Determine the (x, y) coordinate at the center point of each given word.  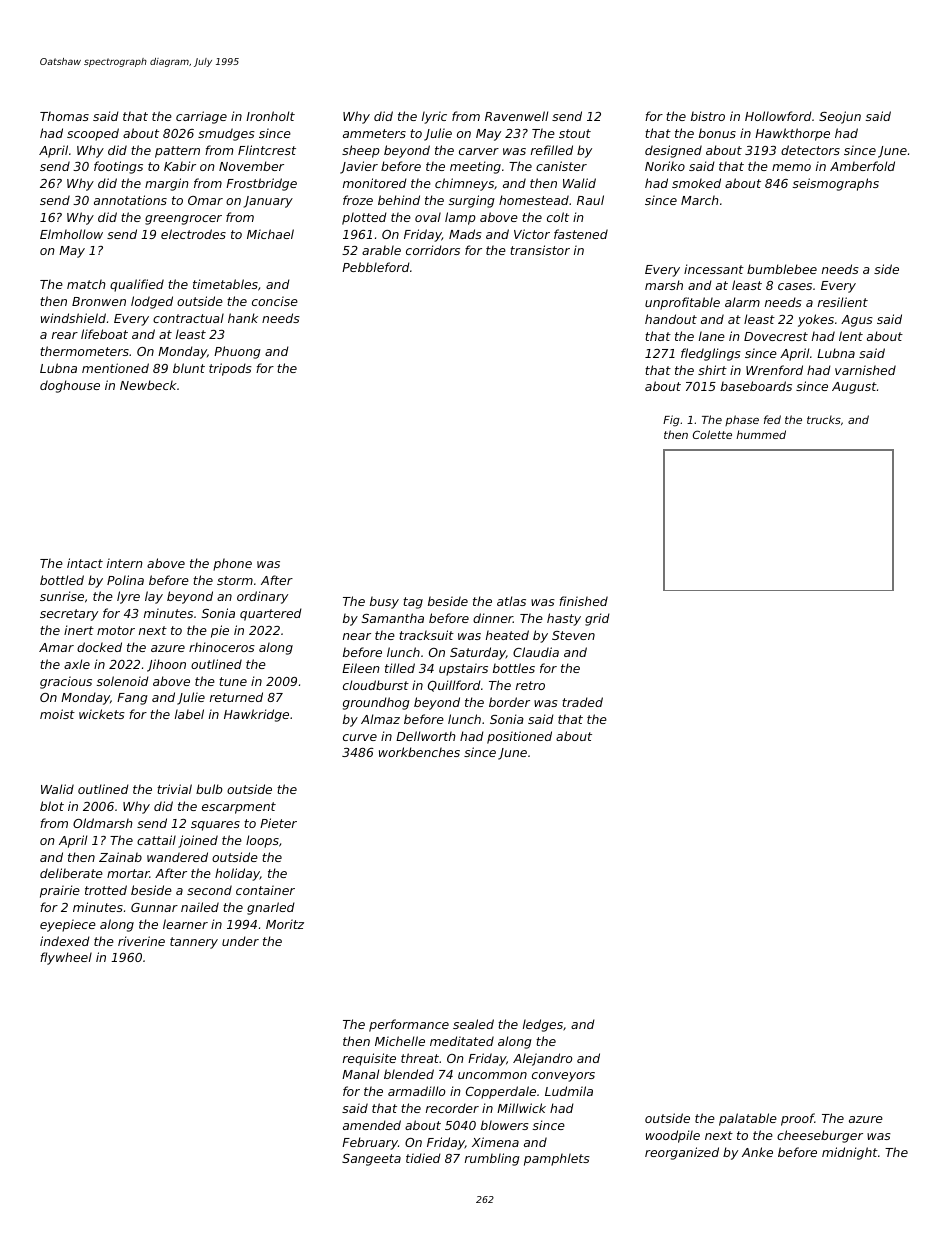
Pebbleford (376, 267)
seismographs (836, 184)
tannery (194, 943)
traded (582, 702)
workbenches (419, 752)
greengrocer (183, 220)
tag (413, 603)
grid (597, 619)
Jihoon (166, 665)
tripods (230, 369)
